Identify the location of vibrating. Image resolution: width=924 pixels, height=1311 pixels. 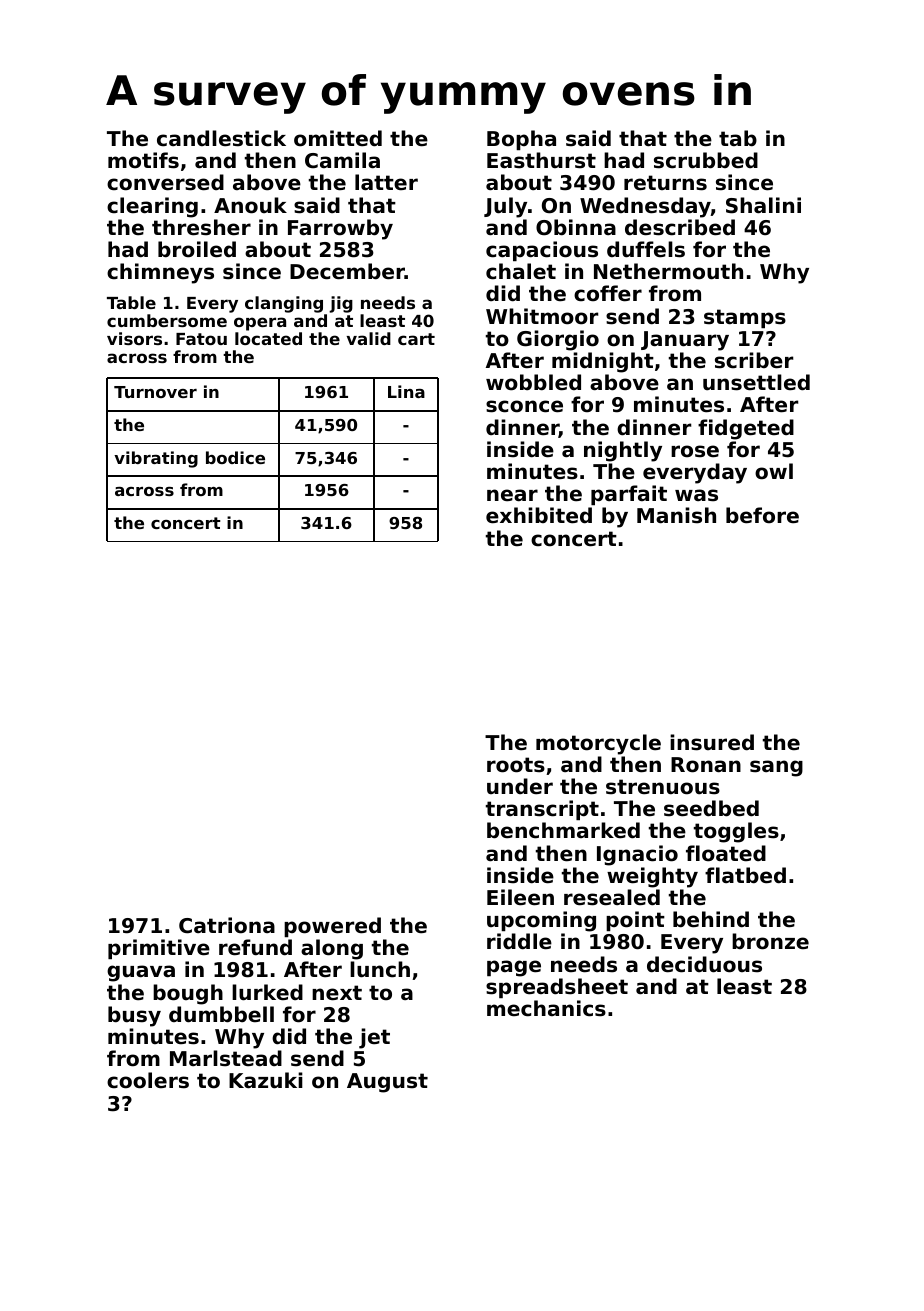
(156, 459).
